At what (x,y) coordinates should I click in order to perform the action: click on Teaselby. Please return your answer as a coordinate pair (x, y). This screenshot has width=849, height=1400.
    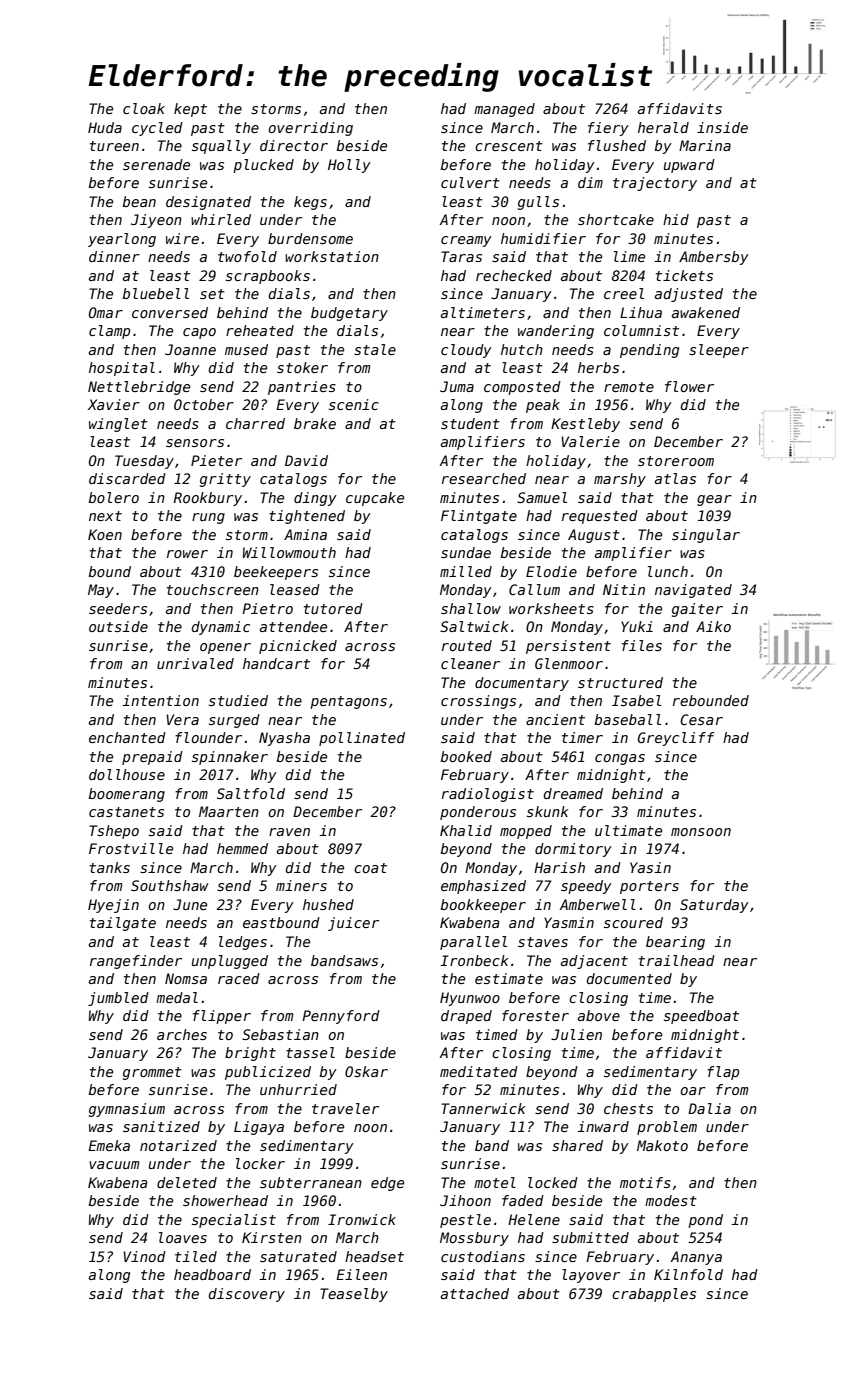
    Looking at the image, I should click on (354, 1295).
